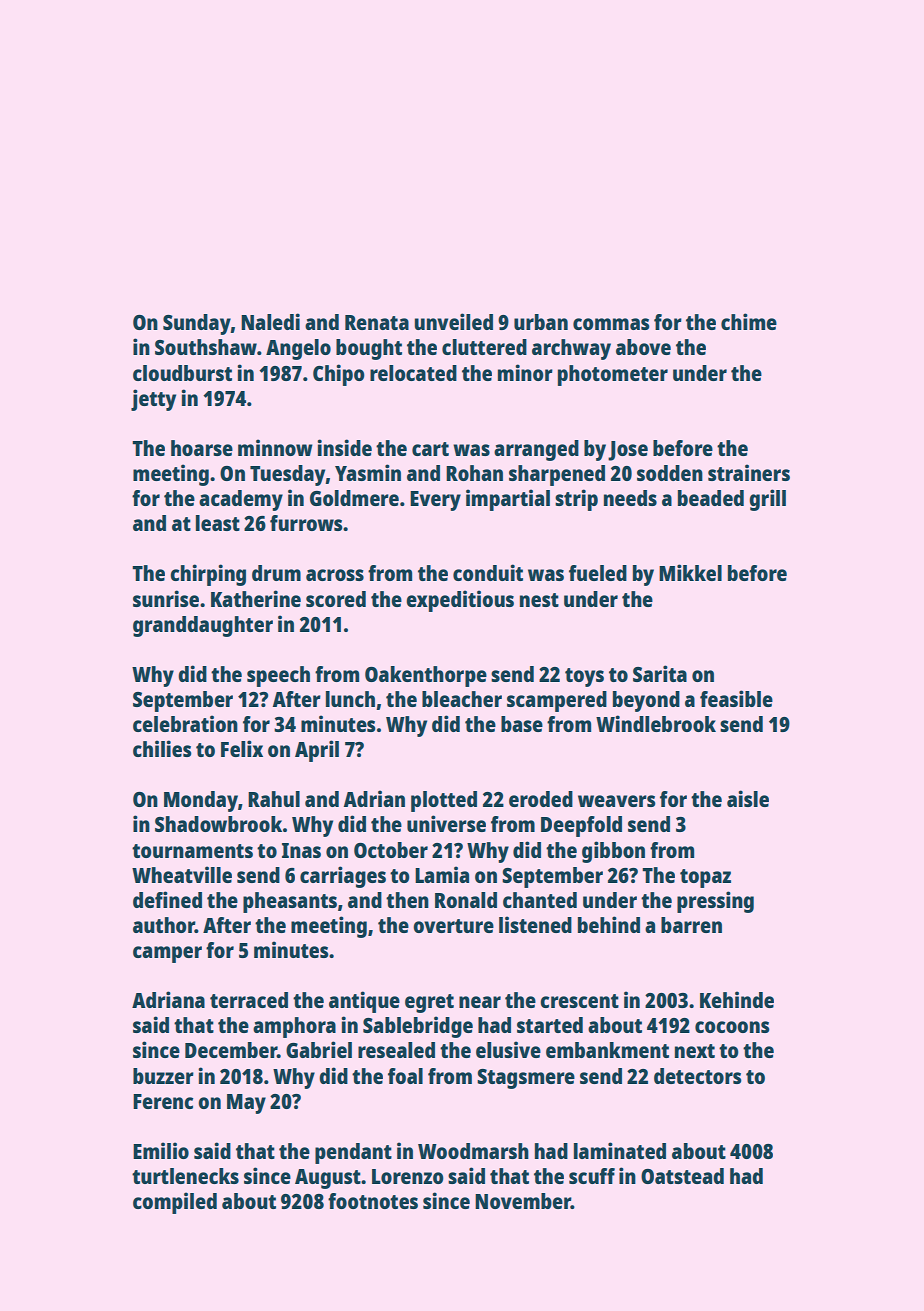 This screenshot has width=924, height=1311. I want to click on Mikkel, so click(690, 572).
